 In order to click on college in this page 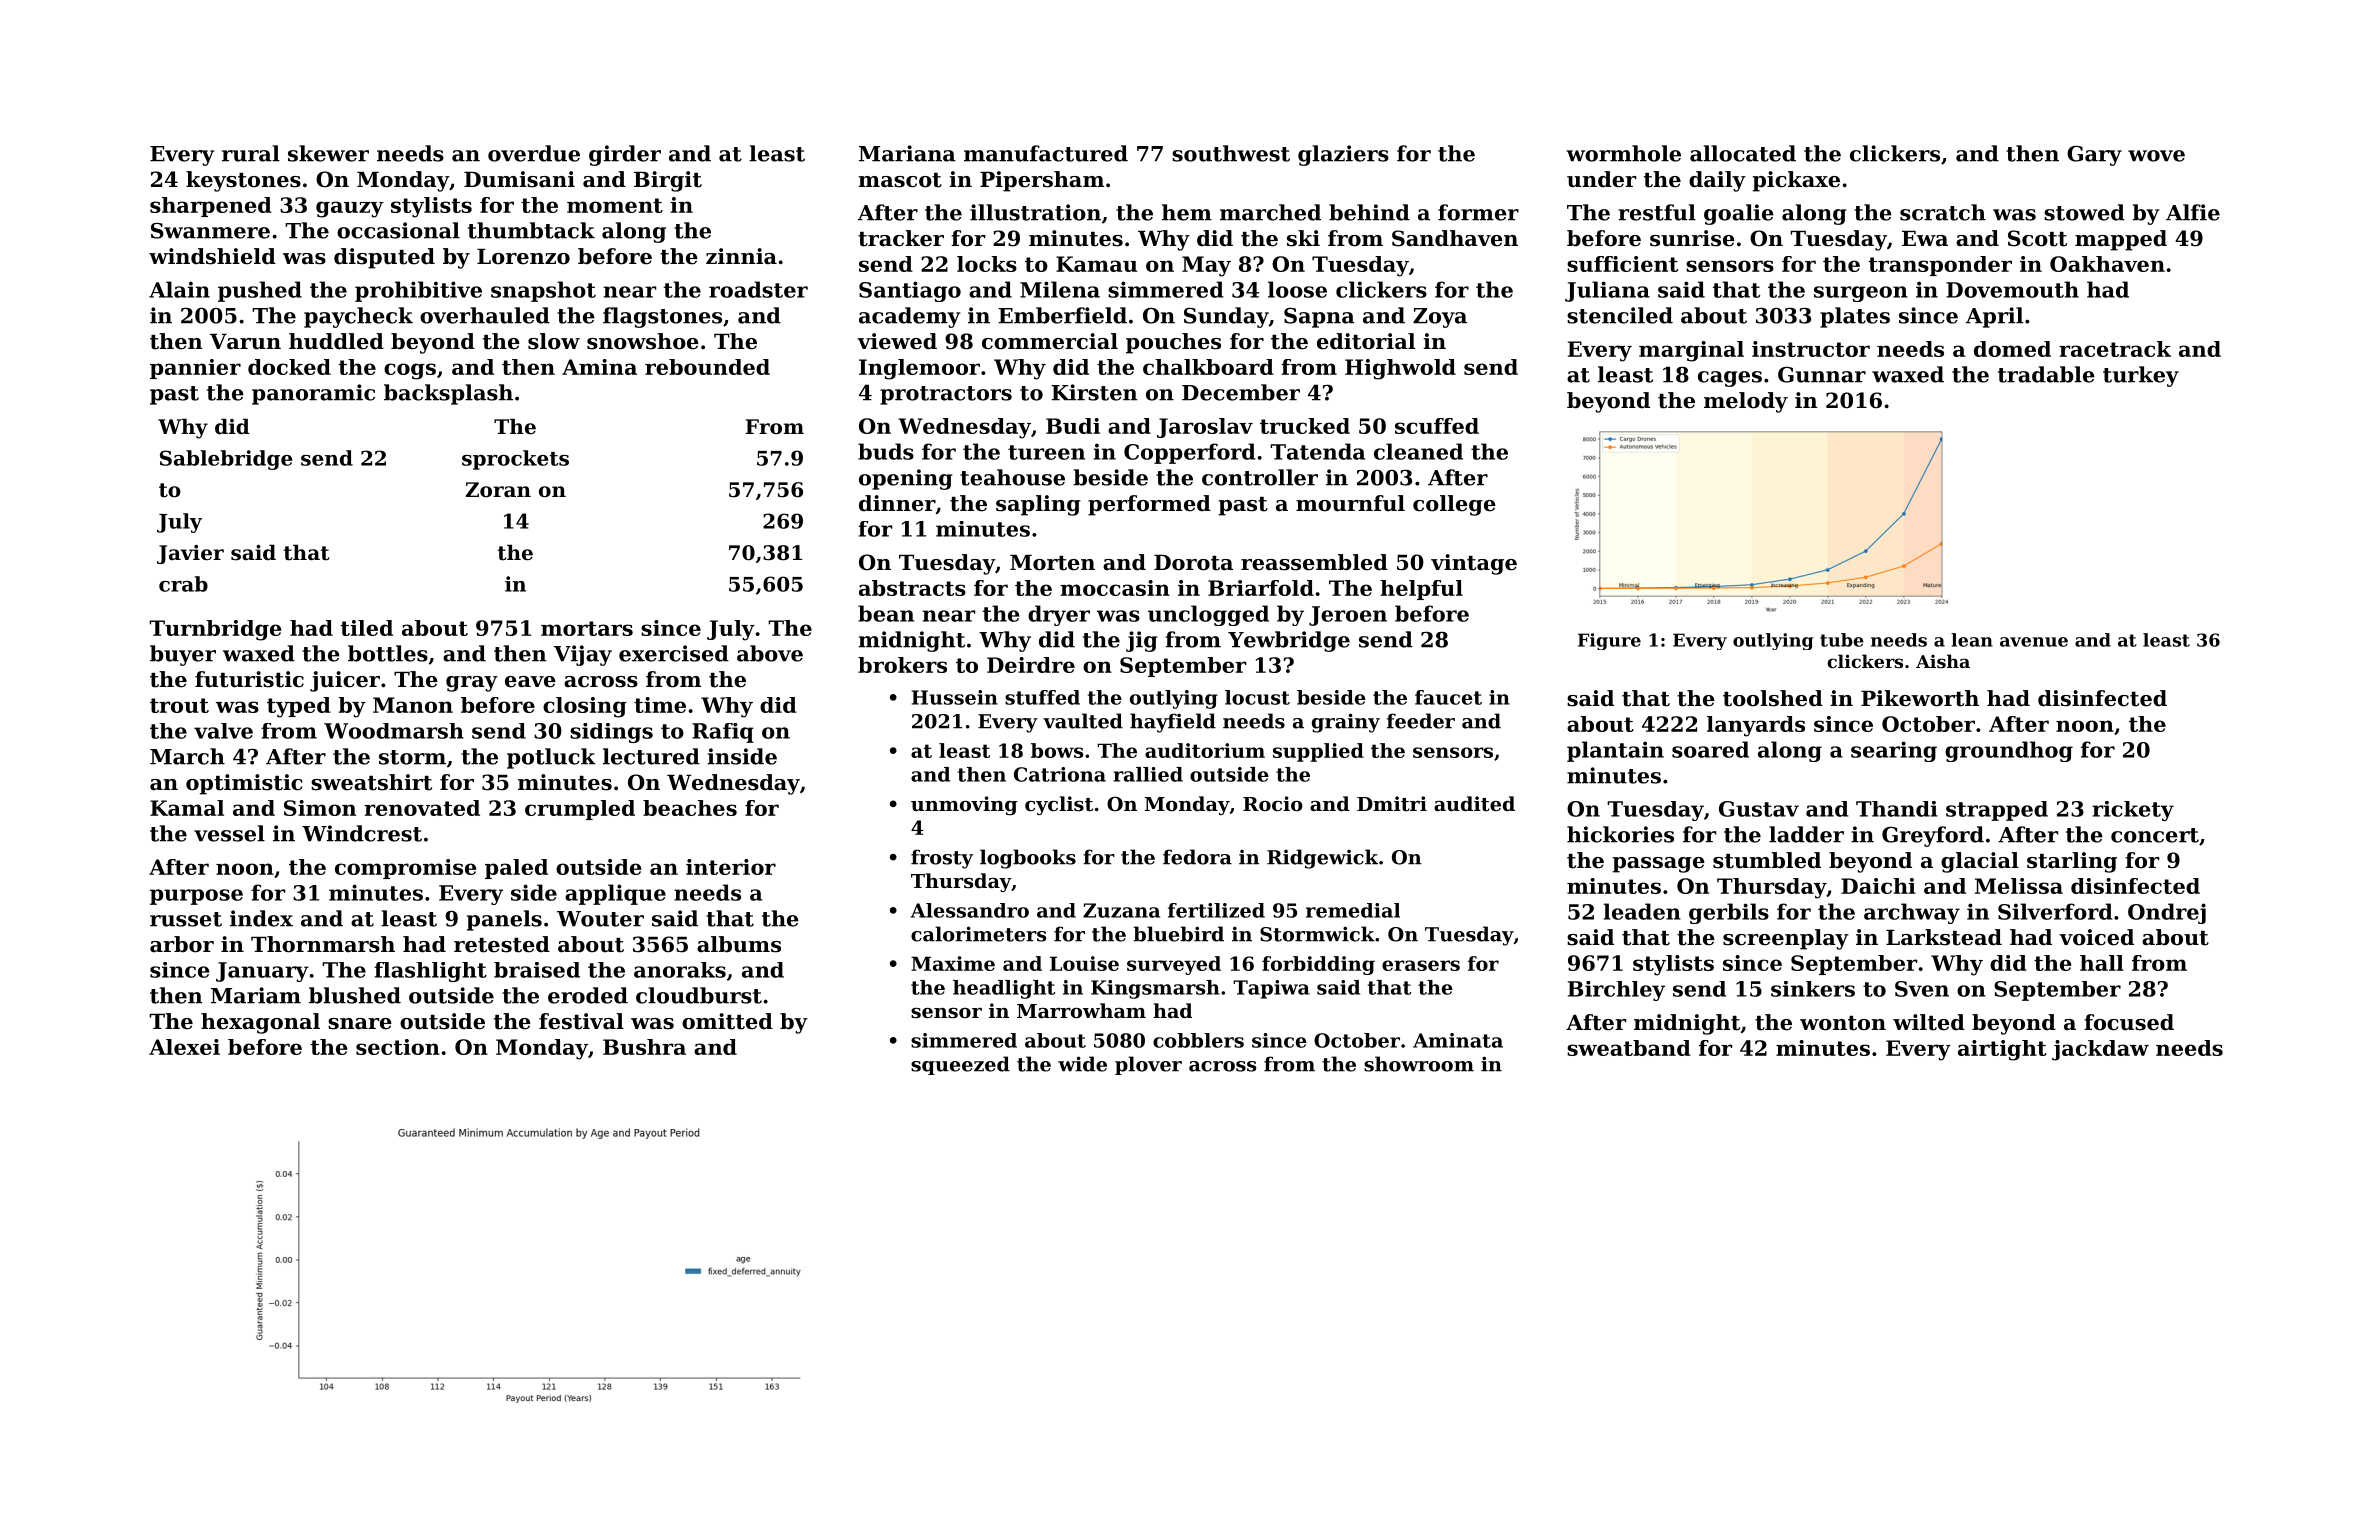, I will do `click(1454, 505)`.
